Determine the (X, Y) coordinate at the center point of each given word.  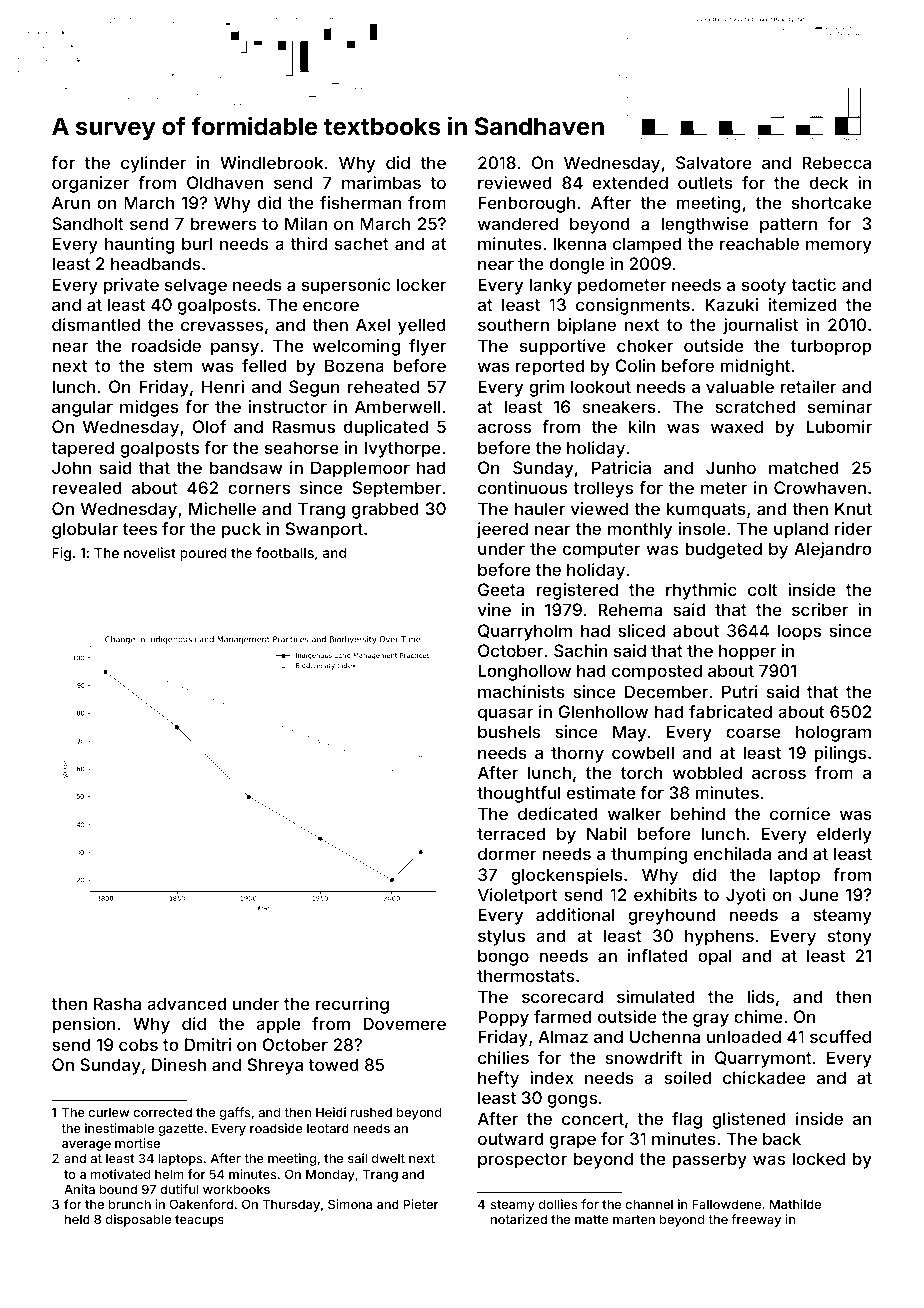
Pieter (421, 1204)
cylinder (153, 164)
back (782, 1138)
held (77, 1219)
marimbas (381, 182)
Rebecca (836, 162)
